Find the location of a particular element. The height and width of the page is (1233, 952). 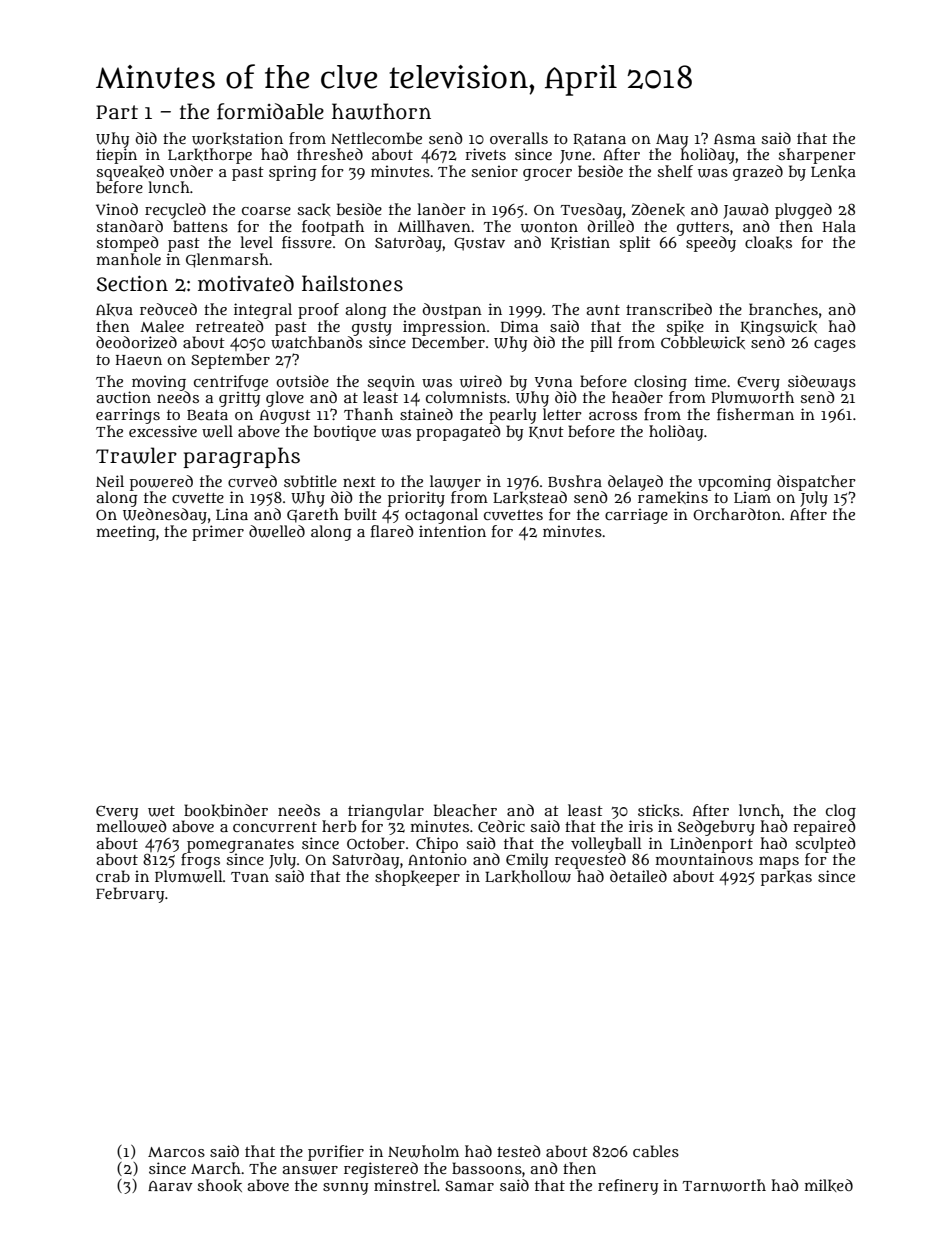

Asma is located at coordinates (734, 139).
